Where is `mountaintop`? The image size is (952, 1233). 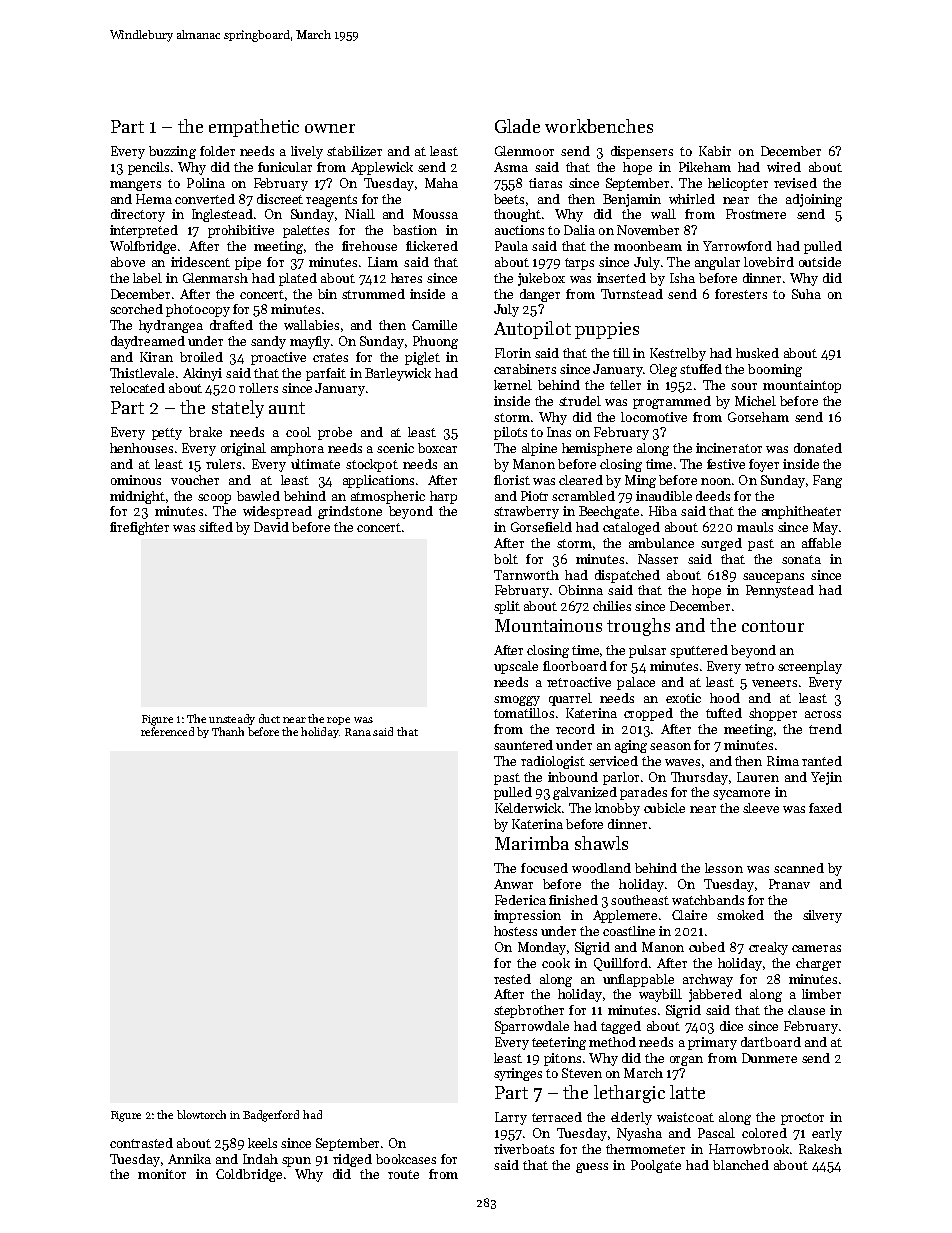 mountaintop is located at coordinates (802, 386).
